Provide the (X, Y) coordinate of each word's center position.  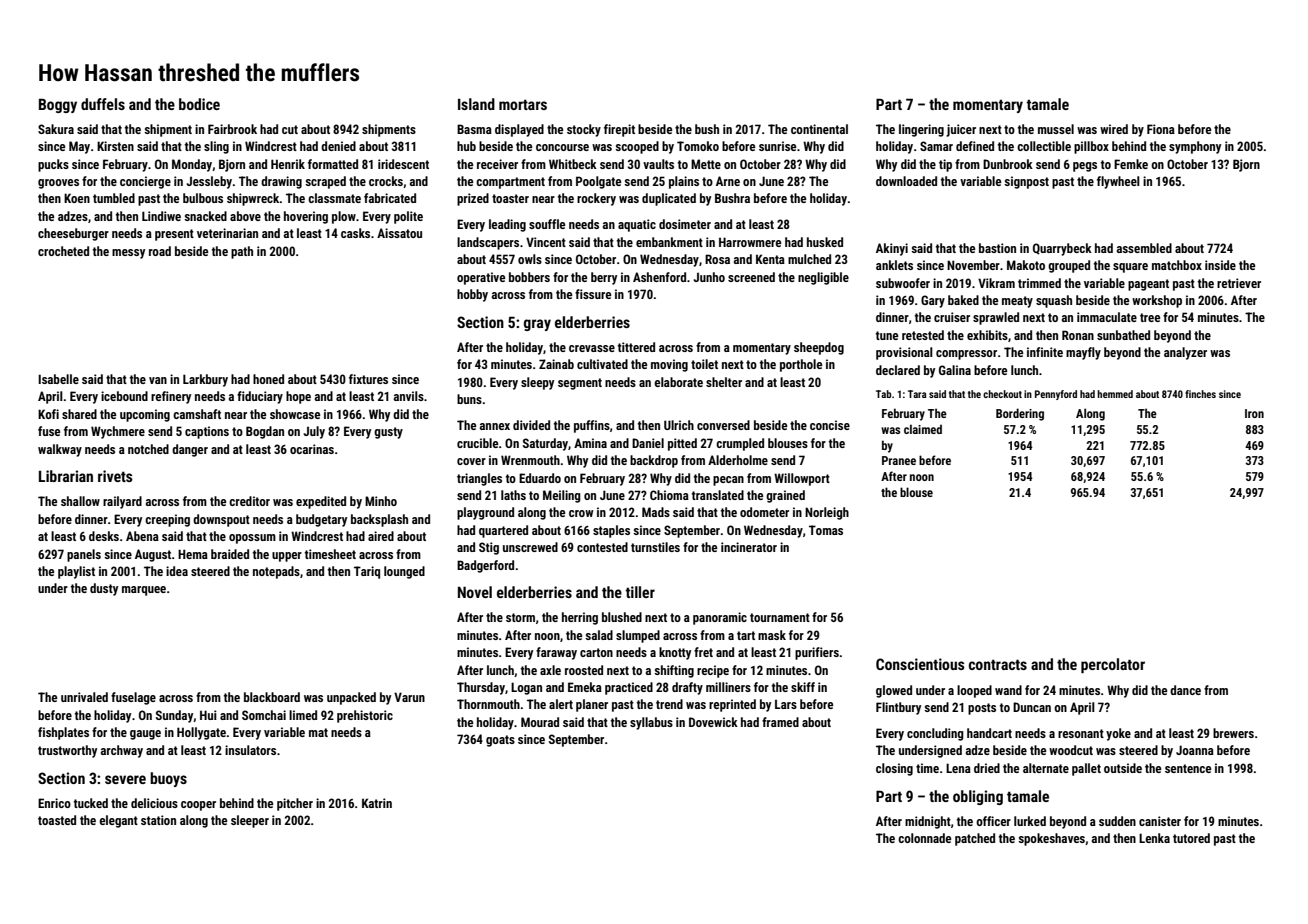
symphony (1195, 147)
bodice (199, 104)
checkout (1002, 394)
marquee (144, 591)
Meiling (562, 496)
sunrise (777, 146)
